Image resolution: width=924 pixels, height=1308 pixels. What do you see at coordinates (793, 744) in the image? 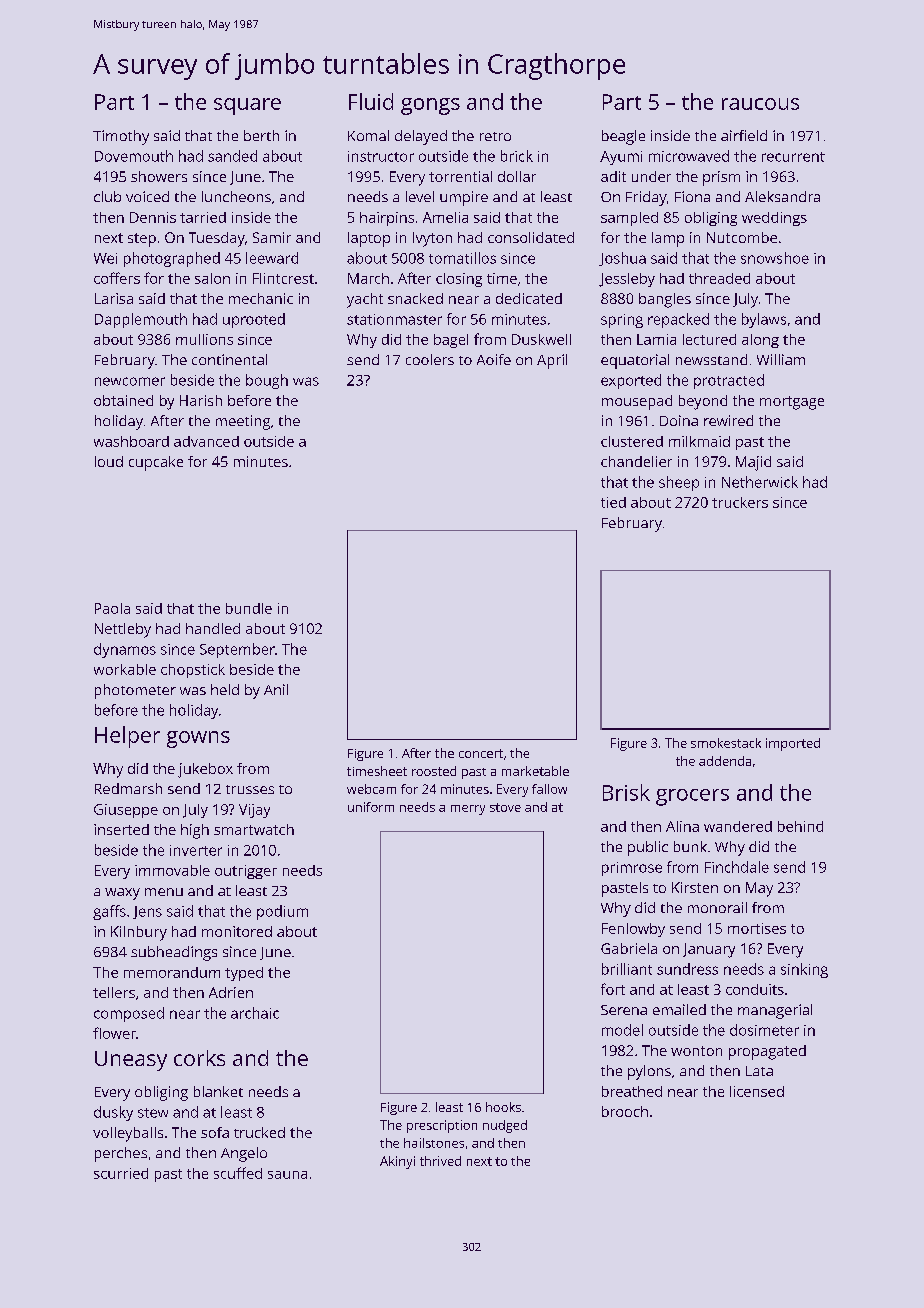
I see `imported` at bounding box center [793, 744].
